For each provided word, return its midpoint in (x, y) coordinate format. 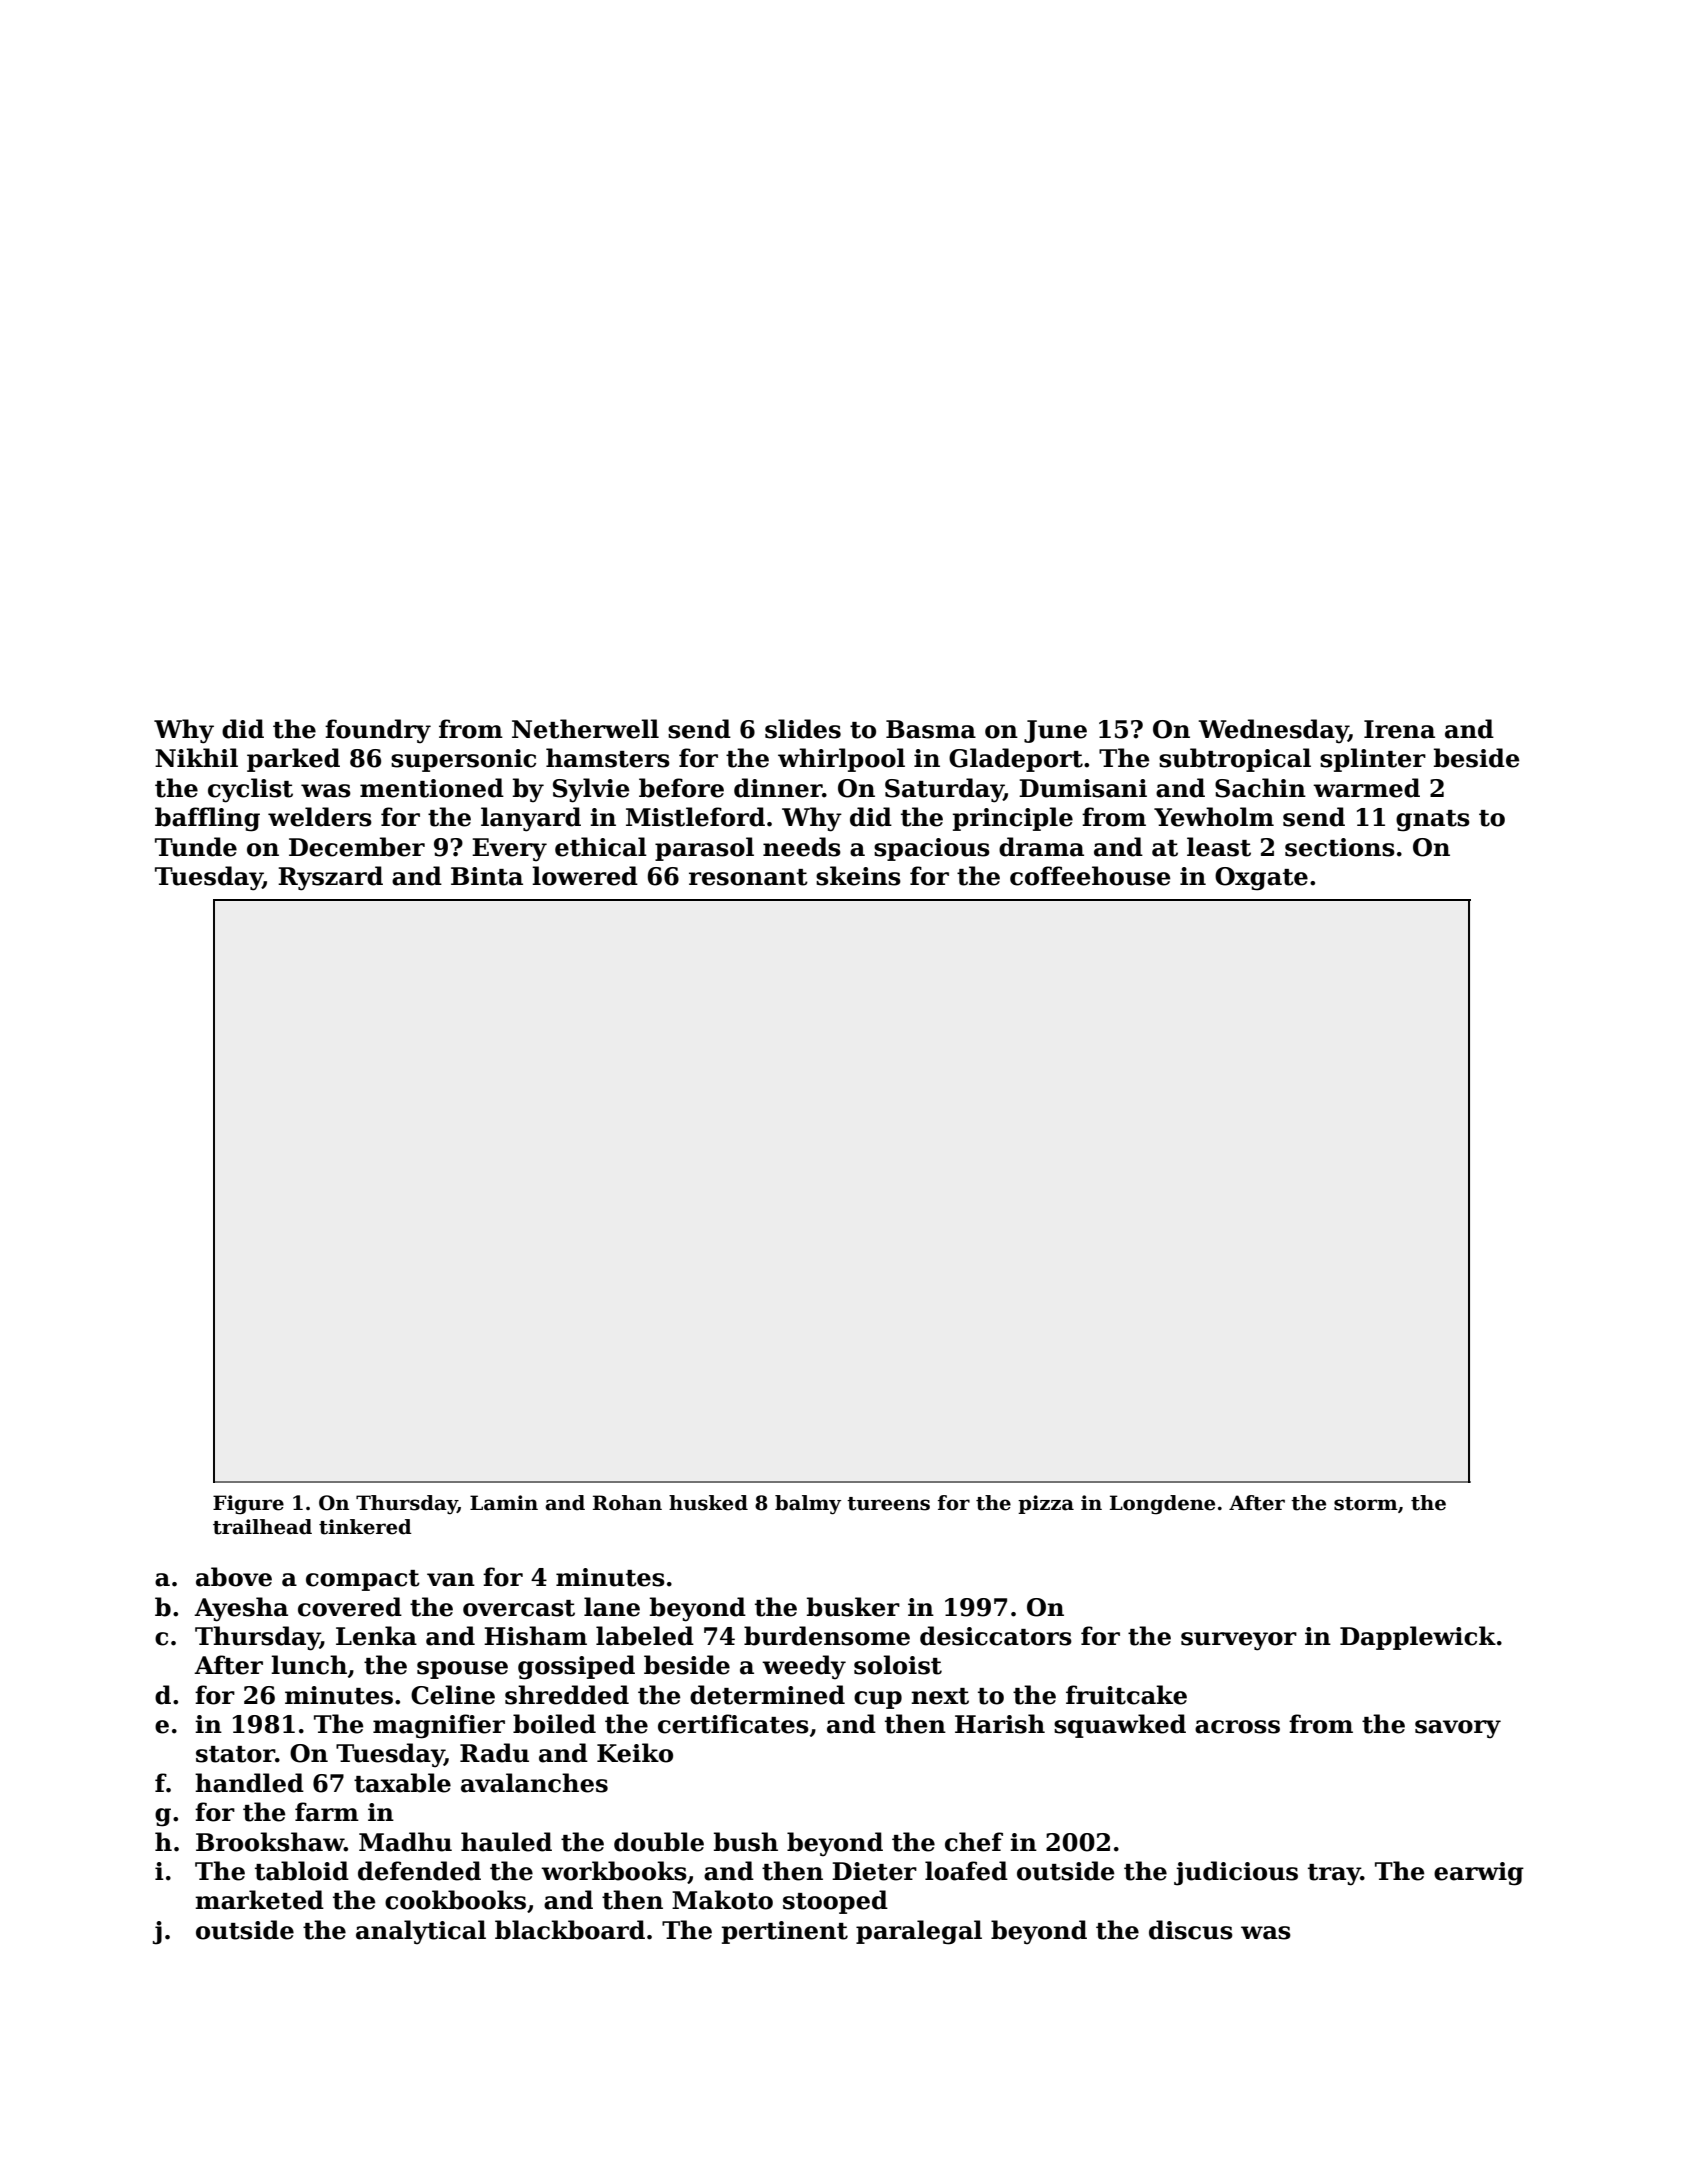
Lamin (504, 1503)
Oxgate (1261, 879)
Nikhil (196, 757)
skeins (858, 876)
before (681, 788)
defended (419, 1871)
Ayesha (241, 1609)
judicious (1236, 1873)
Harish (1000, 1724)
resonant (748, 877)
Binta (487, 876)
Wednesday (1273, 731)
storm (1366, 1504)
